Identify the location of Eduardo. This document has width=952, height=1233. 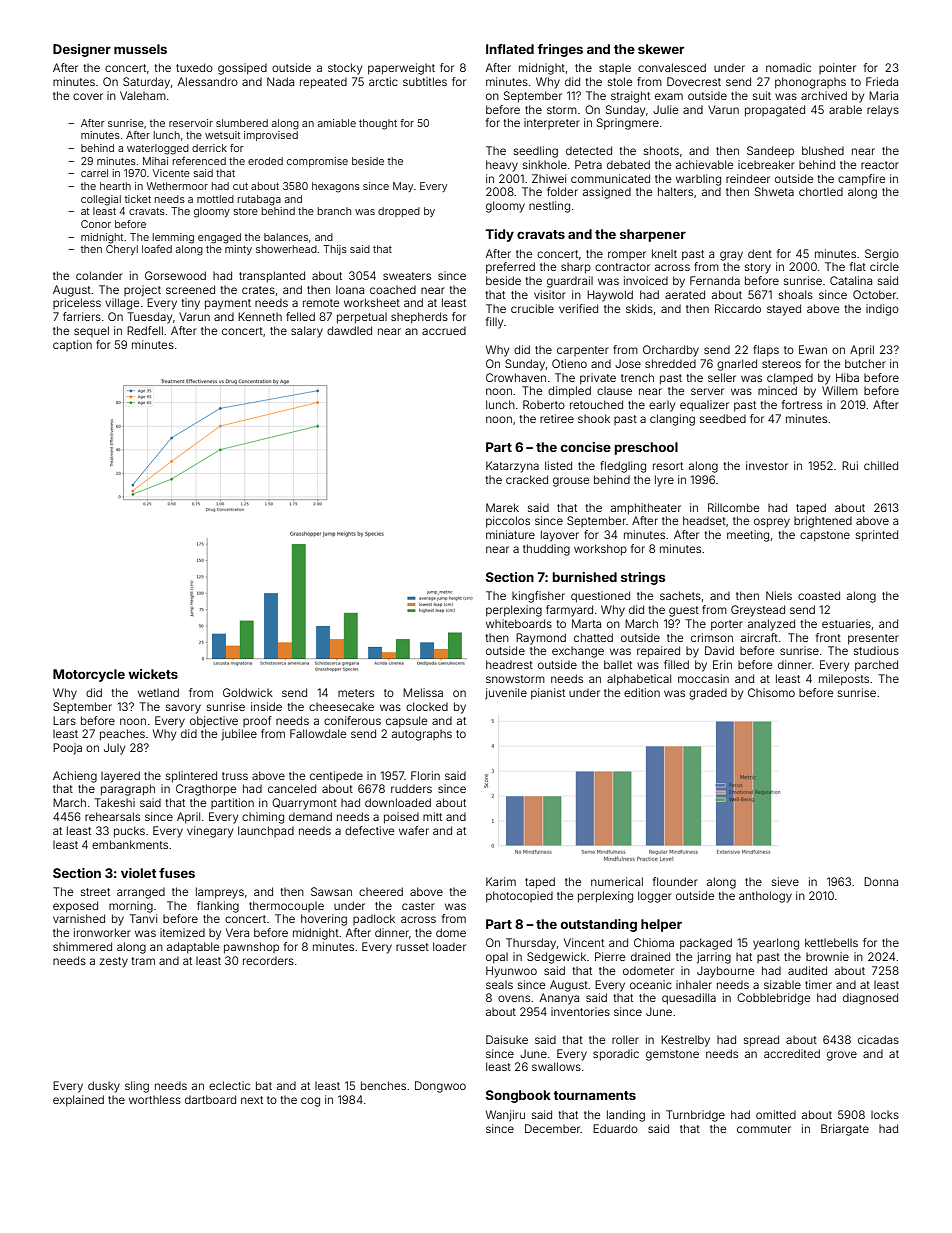
(615, 1128).
